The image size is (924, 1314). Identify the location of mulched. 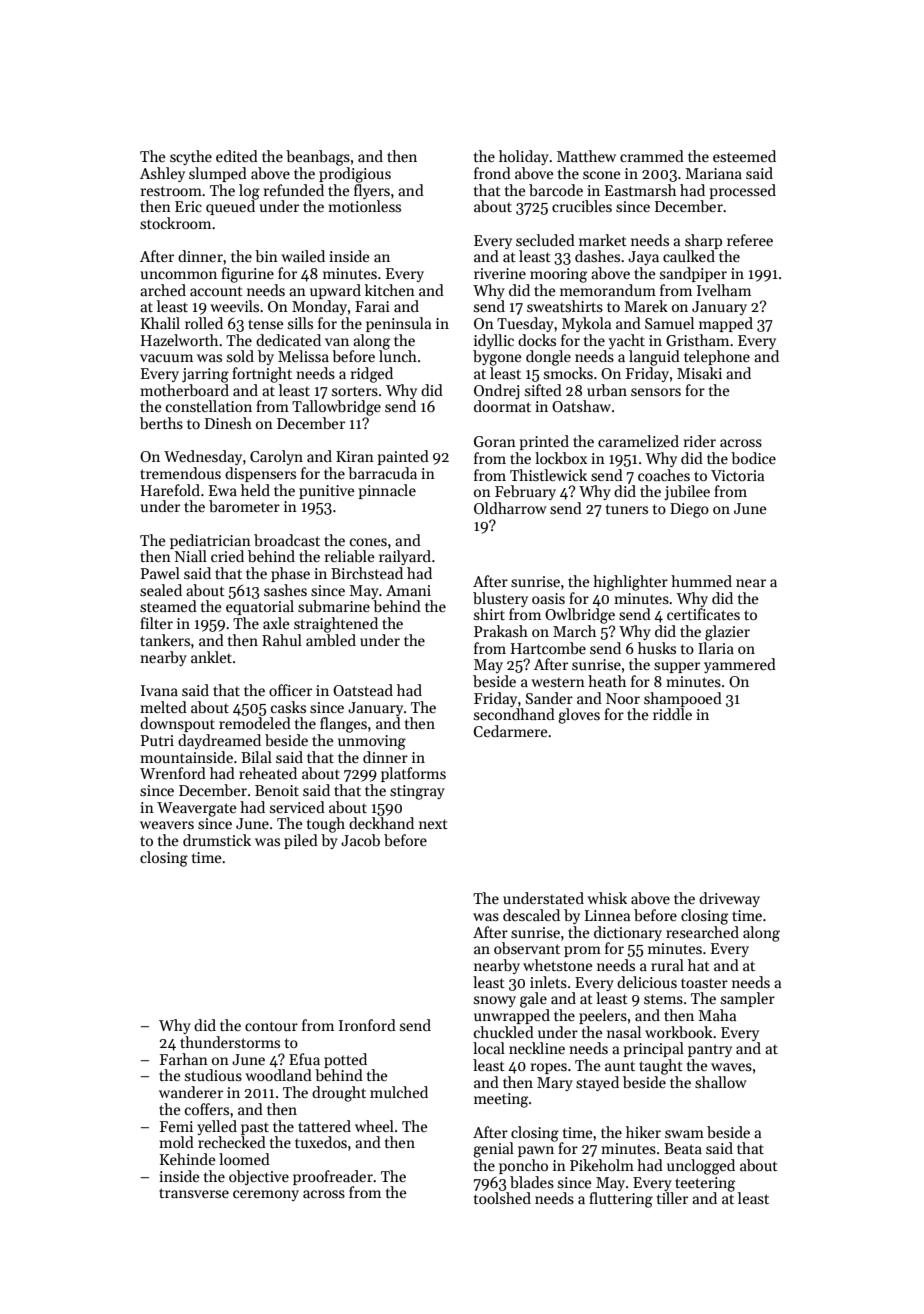
(399, 1092).
